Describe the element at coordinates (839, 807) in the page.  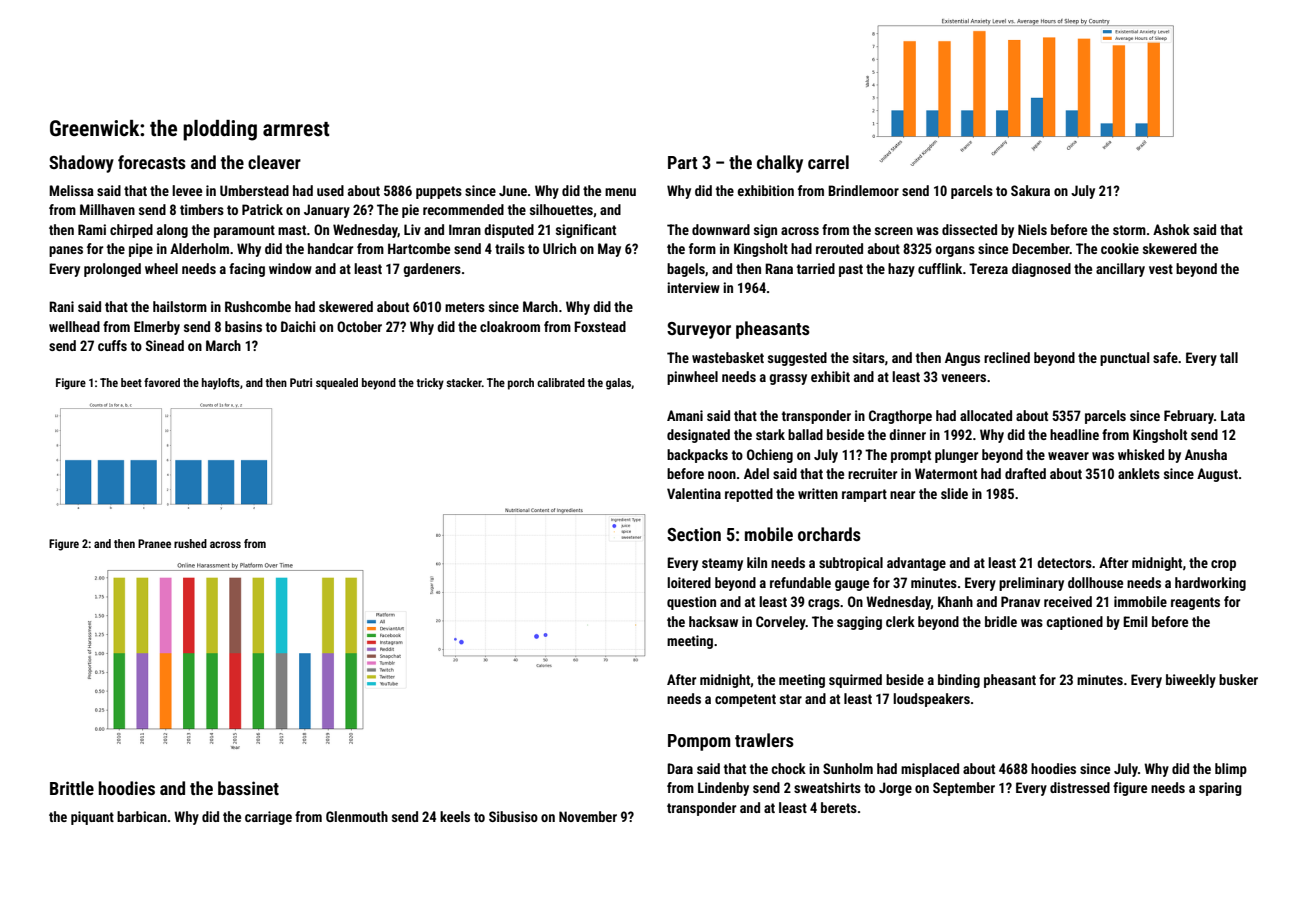
I see `berets` at that location.
